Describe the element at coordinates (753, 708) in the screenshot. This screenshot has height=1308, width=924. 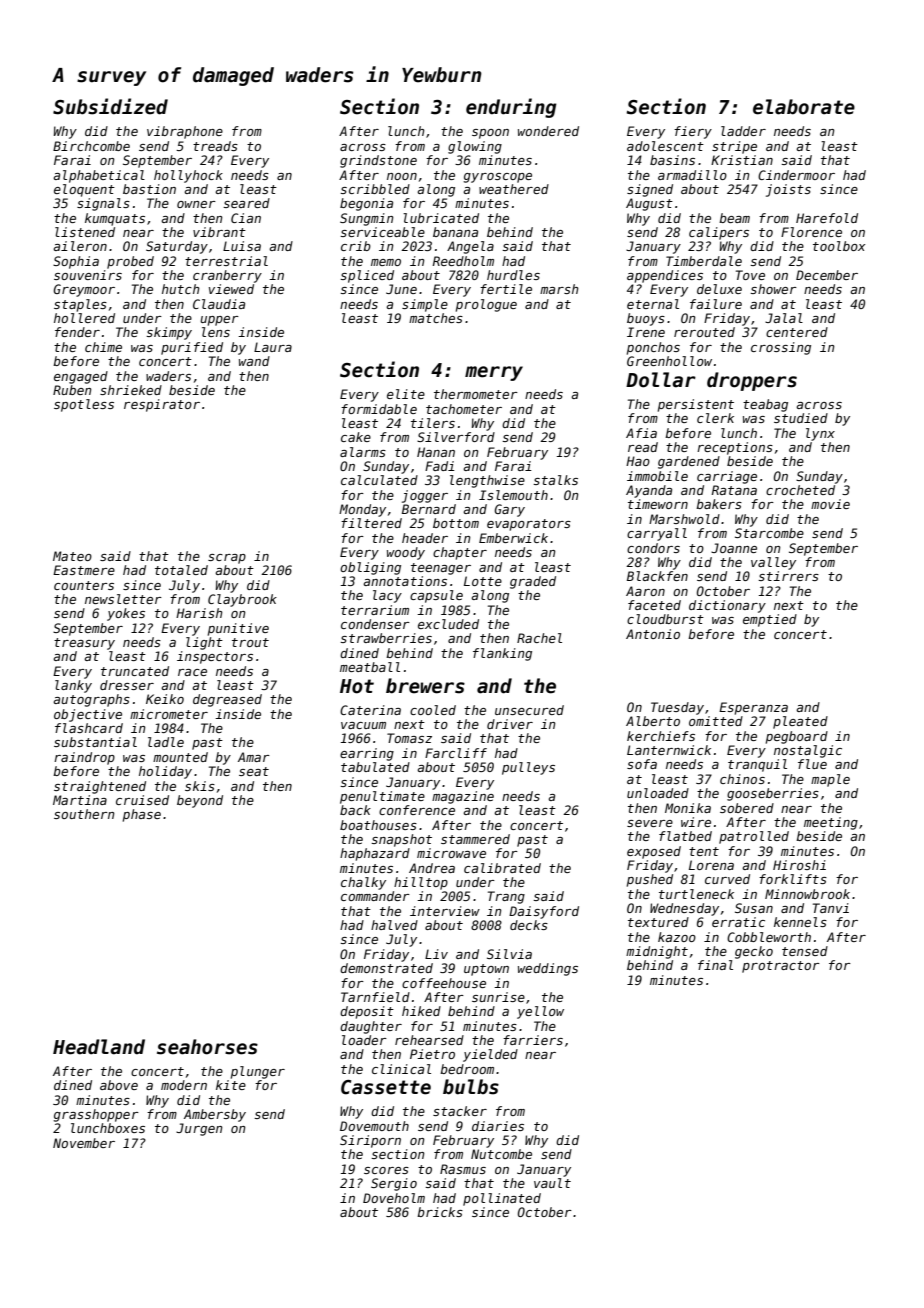
I see `Esperanza` at that location.
